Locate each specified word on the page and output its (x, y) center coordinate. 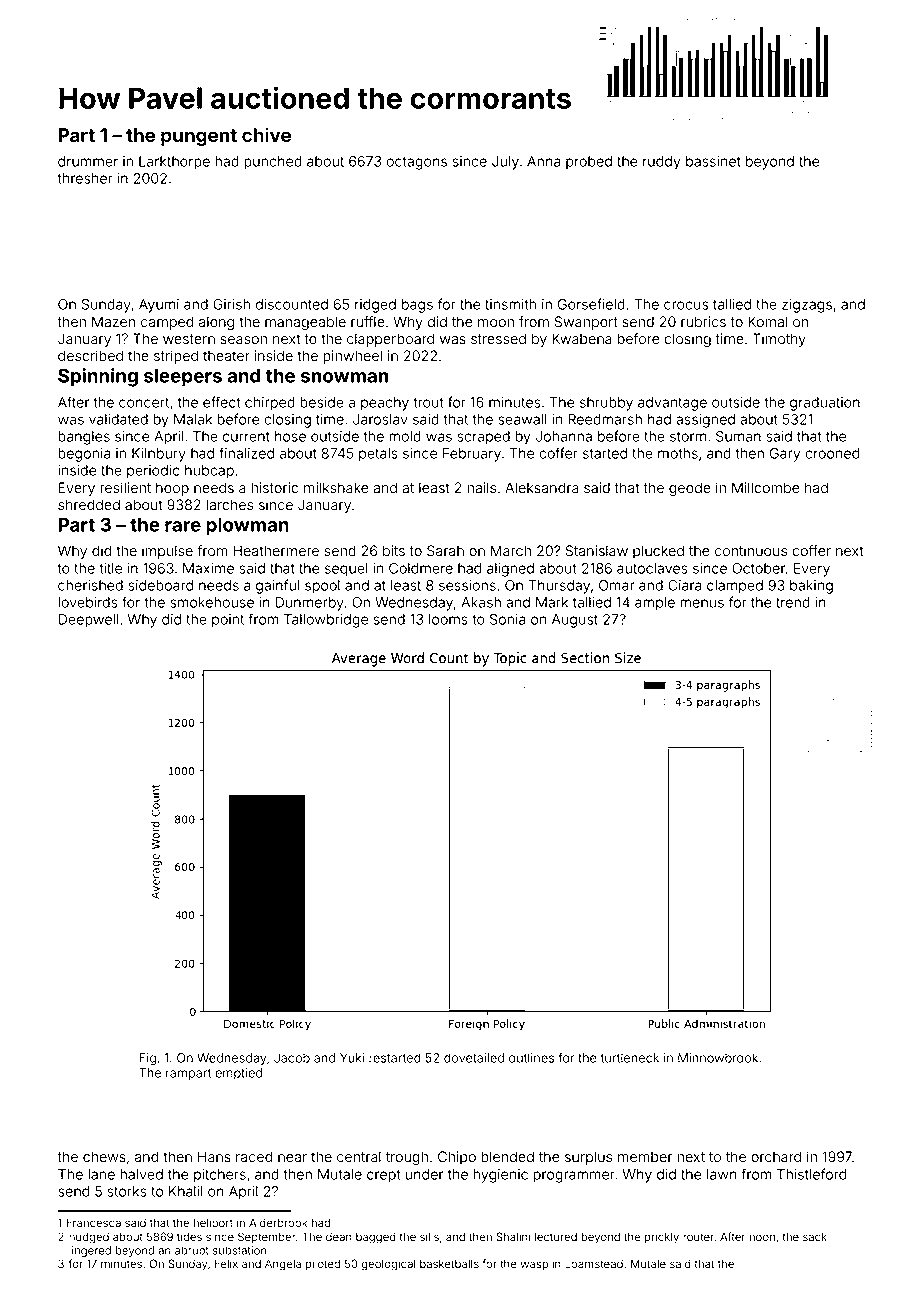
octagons (416, 163)
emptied (238, 1074)
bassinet (713, 161)
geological (388, 1265)
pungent (199, 137)
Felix (226, 1263)
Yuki (352, 1058)
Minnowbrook (718, 1058)
